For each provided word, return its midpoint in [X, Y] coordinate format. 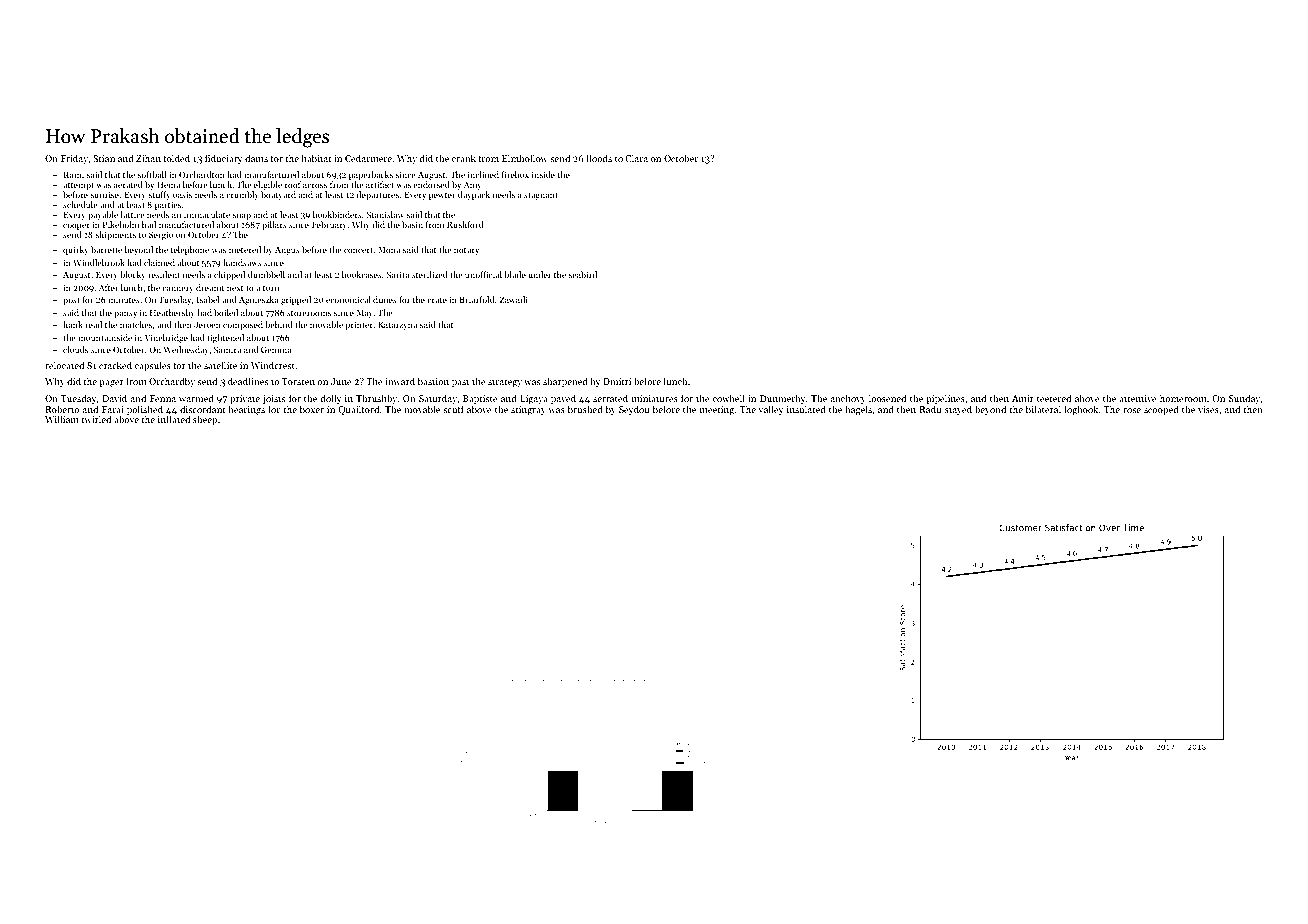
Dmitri [617, 381]
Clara [636, 158]
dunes [385, 299]
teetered [1054, 398]
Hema [168, 184]
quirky [76, 250]
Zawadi [513, 299]
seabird [582, 274]
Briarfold [477, 299]
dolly [331, 399]
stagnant [541, 196]
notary [466, 251]
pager [111, 384]
